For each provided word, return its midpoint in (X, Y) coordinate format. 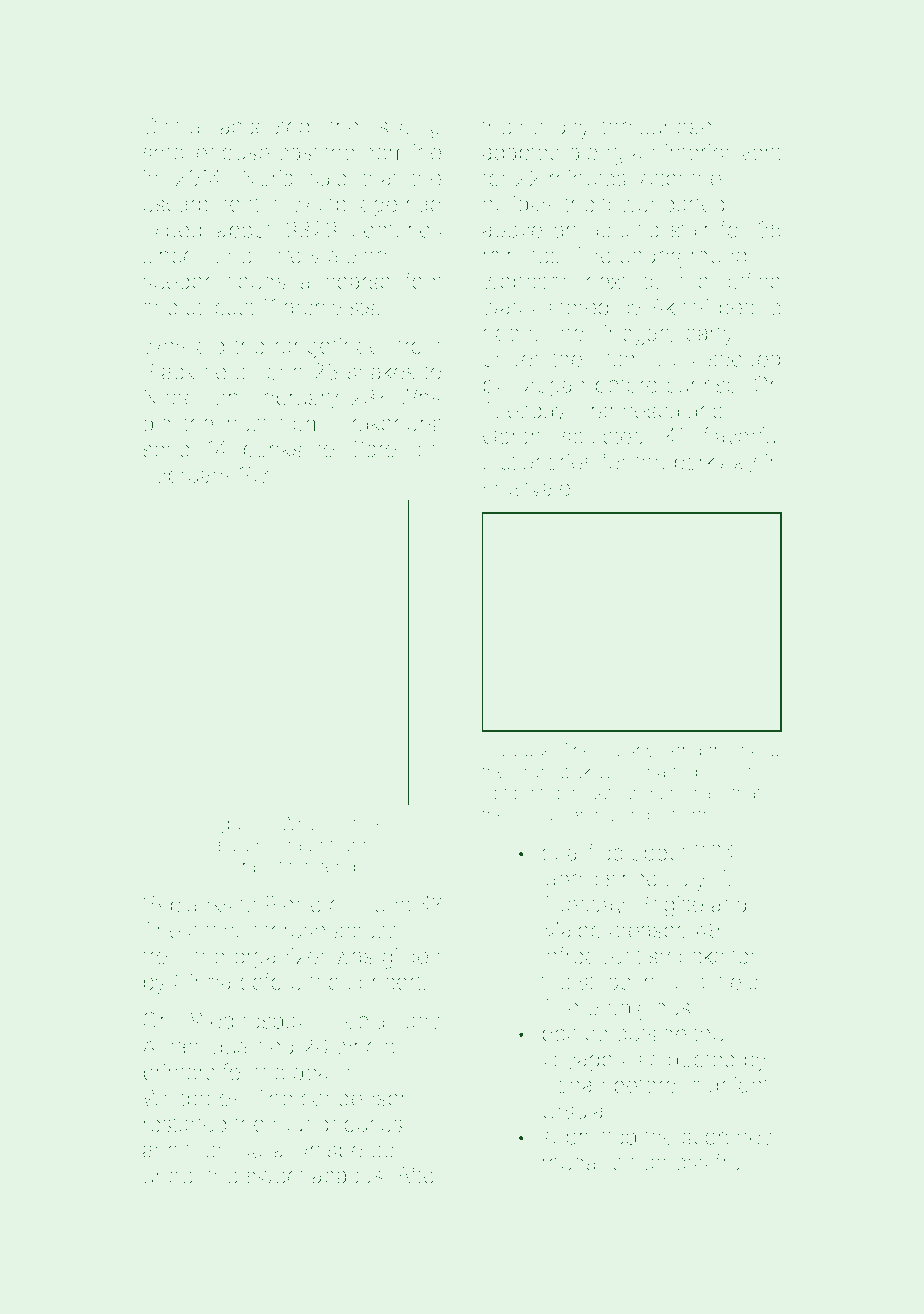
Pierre (294, 904)
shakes (381, 371)
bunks (272, 449)
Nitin (748, 771)
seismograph (270, 847)
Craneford (269, 865)
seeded (744, 358)
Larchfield (711, 981)
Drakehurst (389, 423)
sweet (275, 1176)
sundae (676, 126)
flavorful (741, 436)
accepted (264, 128)
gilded (412, 958)
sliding (410, 128)
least (233, 307)
